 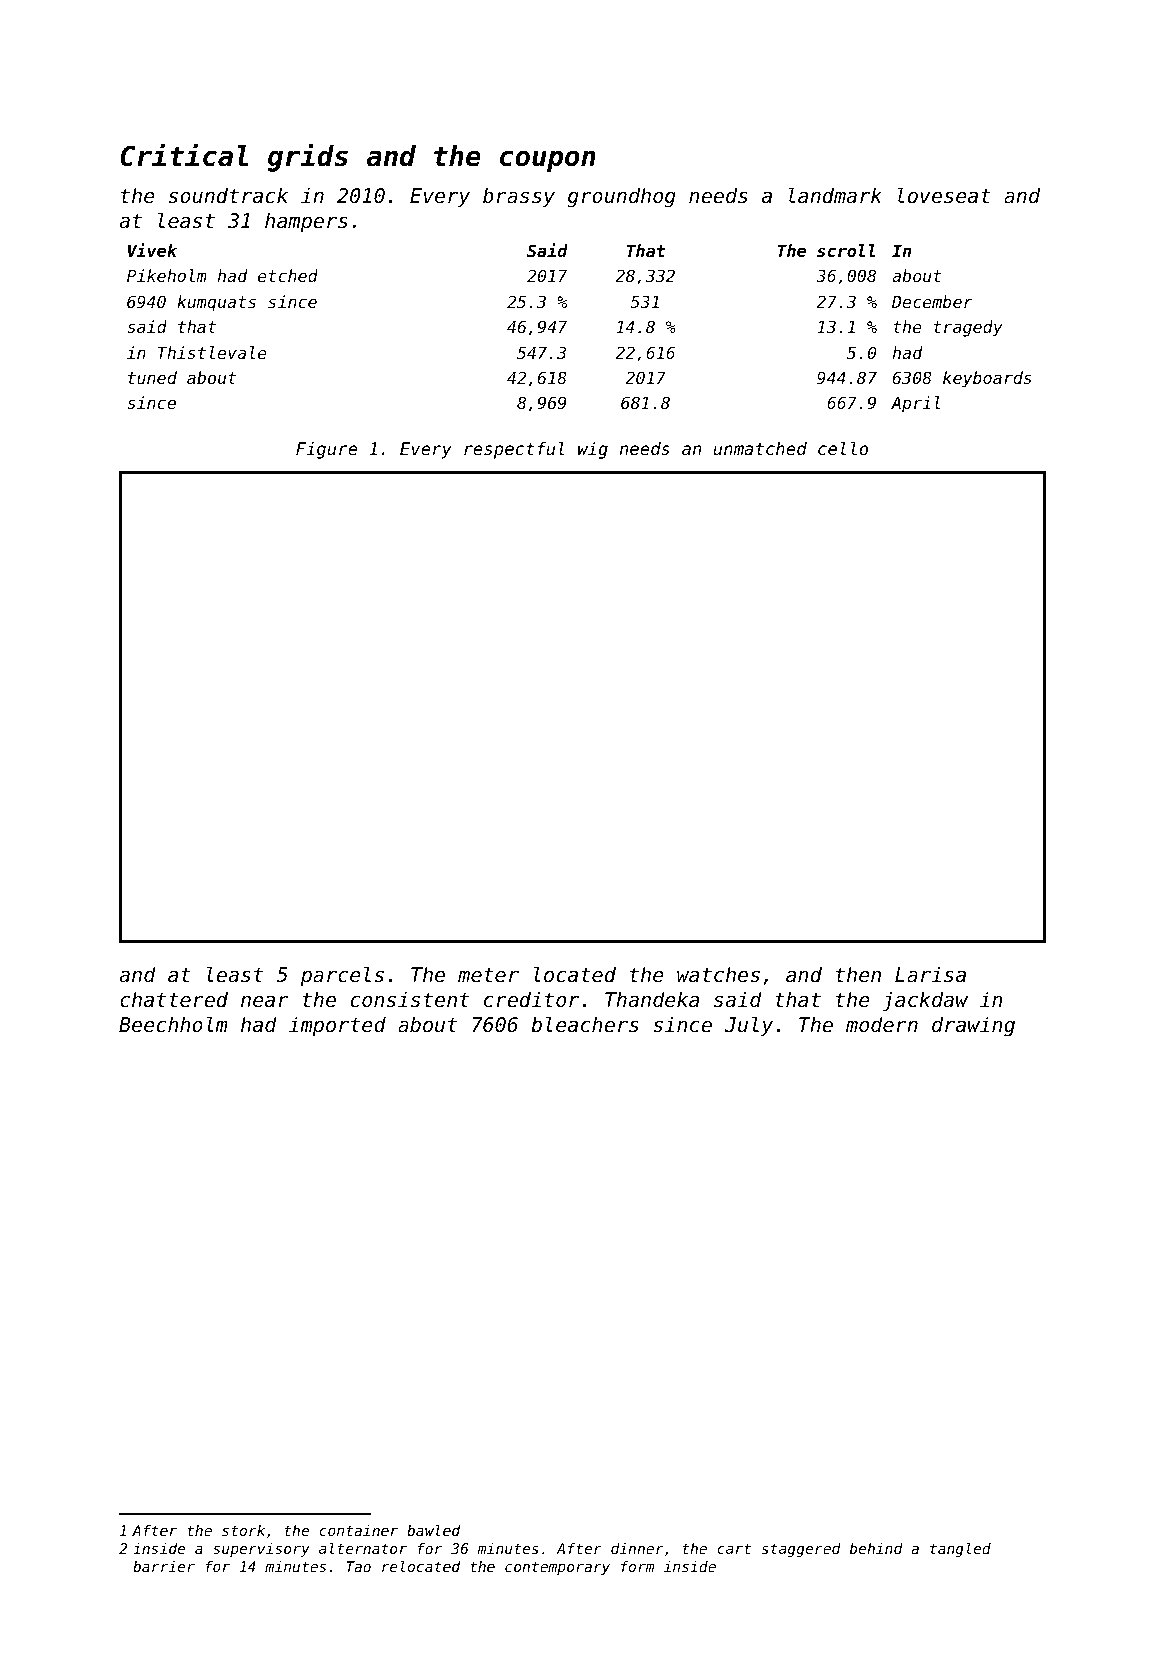 What do you see at coordinates (960, 1549) in the screenshot?
I see `tangled` at bounding box center [960, 1549].
